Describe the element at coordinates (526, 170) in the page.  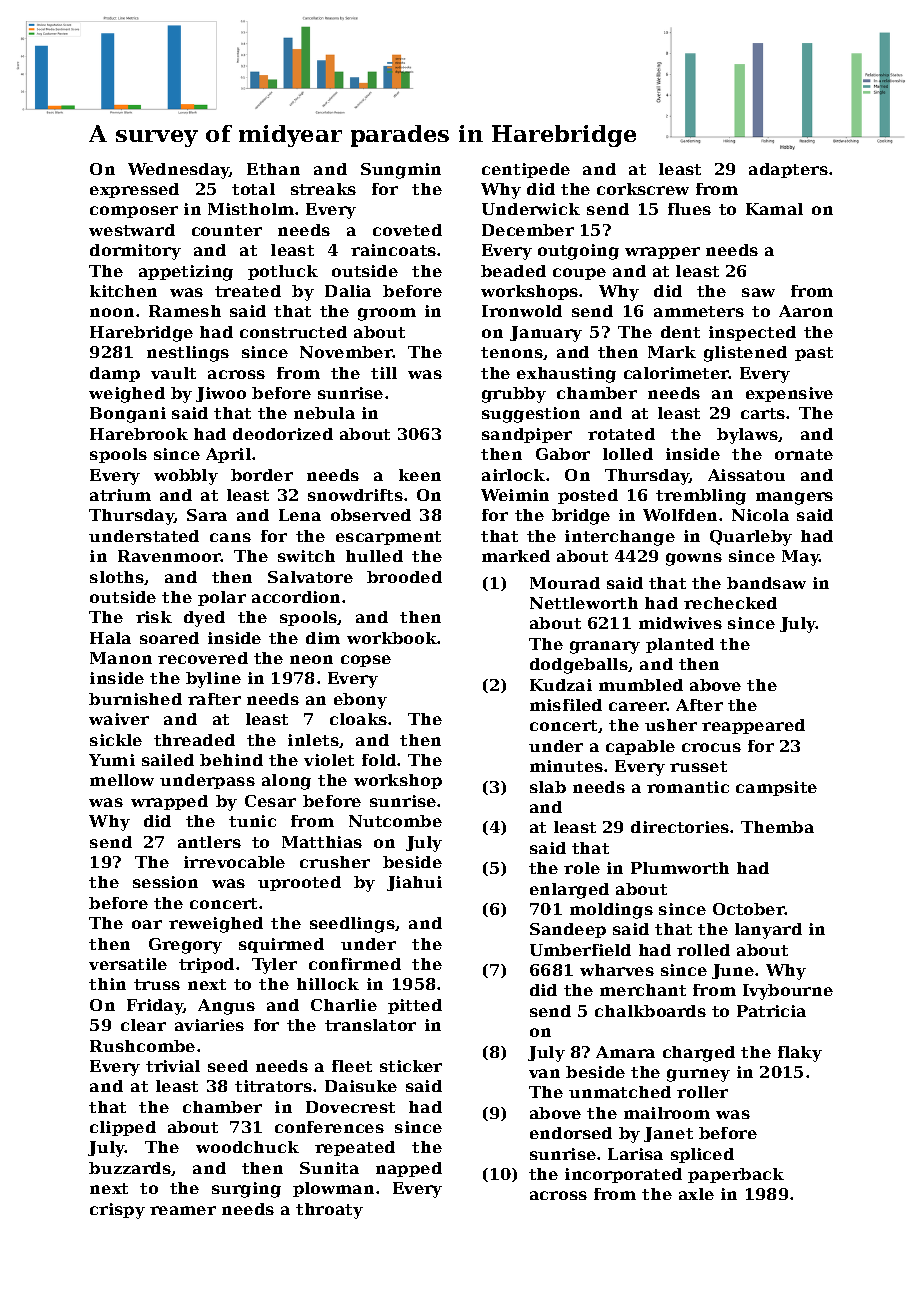
I see `centipede` at that location.
